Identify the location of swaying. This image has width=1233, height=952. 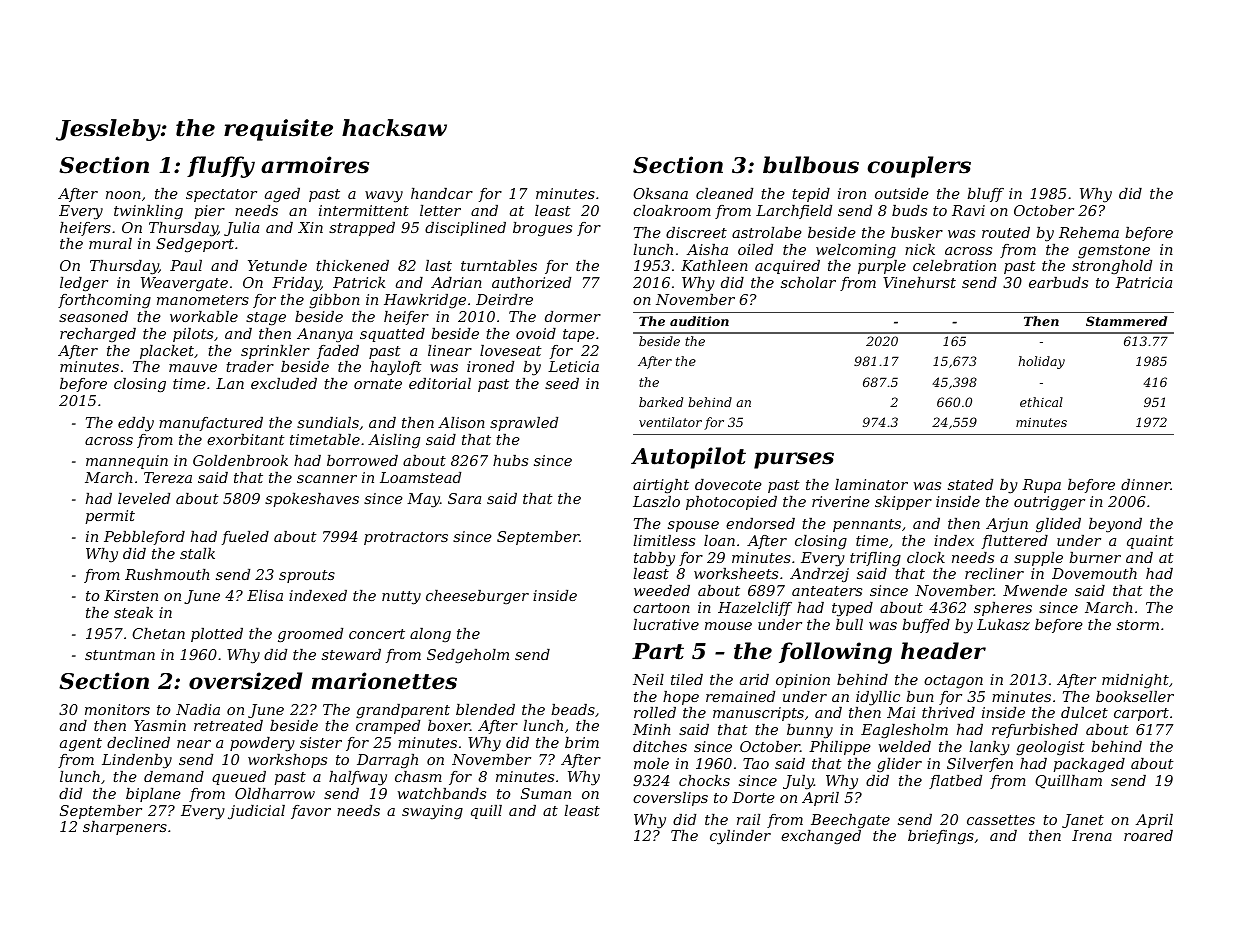
(432, 812).
